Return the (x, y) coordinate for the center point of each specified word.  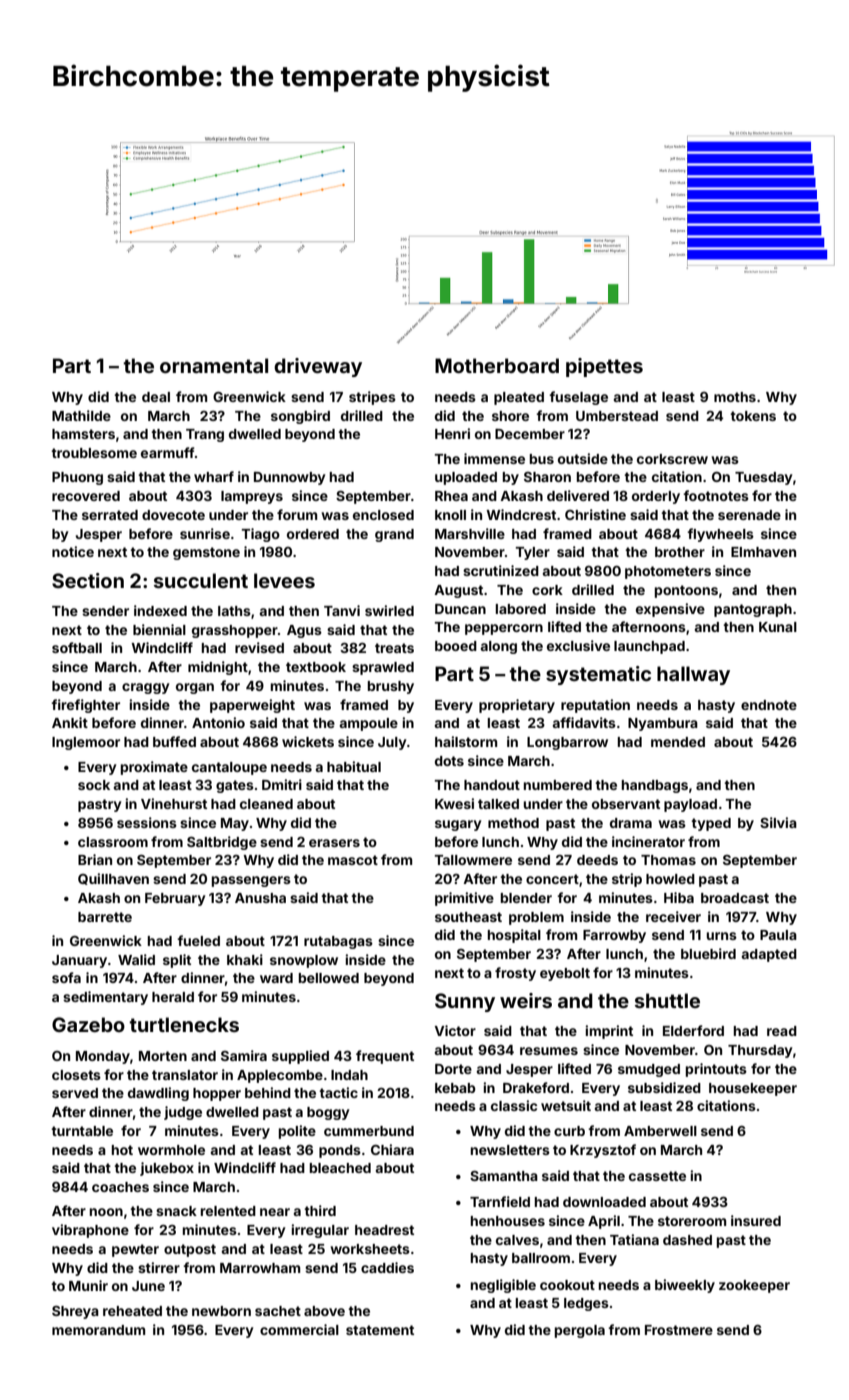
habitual (354, 766)
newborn (221, 1311)
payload (690, 805)
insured (756, 1220)
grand (394, 535)
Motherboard (497, 365)
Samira (244, 1055)
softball (77, 647)
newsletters (510, 1150)
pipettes (604, 367)
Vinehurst (174, 803)
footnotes (716, 495)
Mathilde (81, 415)
